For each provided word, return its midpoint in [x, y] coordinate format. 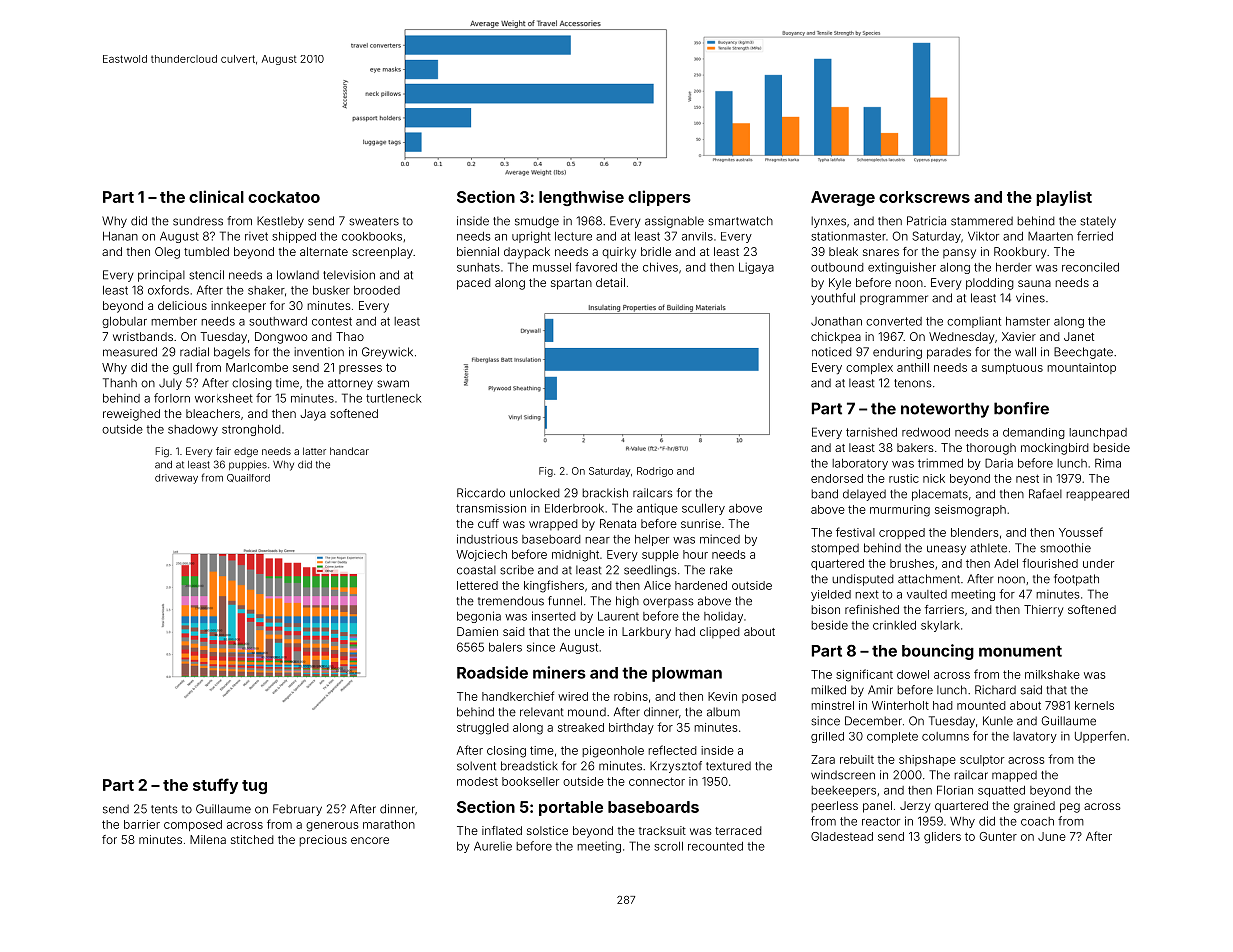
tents [164, 809]
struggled [483, 729]
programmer [894, 300]
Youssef [1081, 532]
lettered [477, 585]
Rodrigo [655, 472]
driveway [176, 479]
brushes [912, 563]
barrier [142, 824]
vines [1030, 298]
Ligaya [756, 268]
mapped [1014, 776]
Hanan [120, 236]
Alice [657, 585]
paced [474, 284]
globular [124, 322]
